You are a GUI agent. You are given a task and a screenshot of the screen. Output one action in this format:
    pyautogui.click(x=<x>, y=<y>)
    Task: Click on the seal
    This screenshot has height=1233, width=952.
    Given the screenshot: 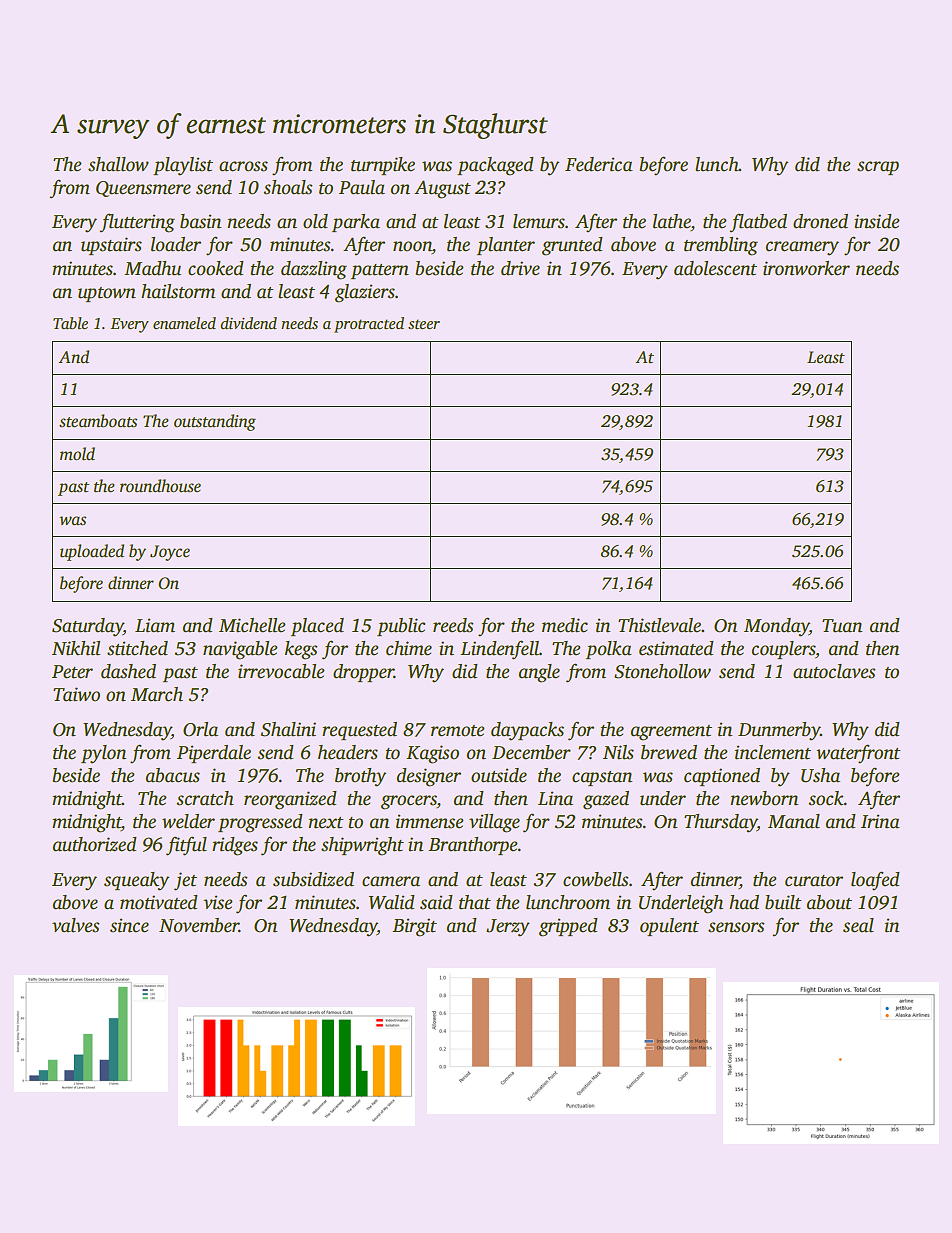 What is the action you would take?
    pyautogui.click(x=858, y=925)
